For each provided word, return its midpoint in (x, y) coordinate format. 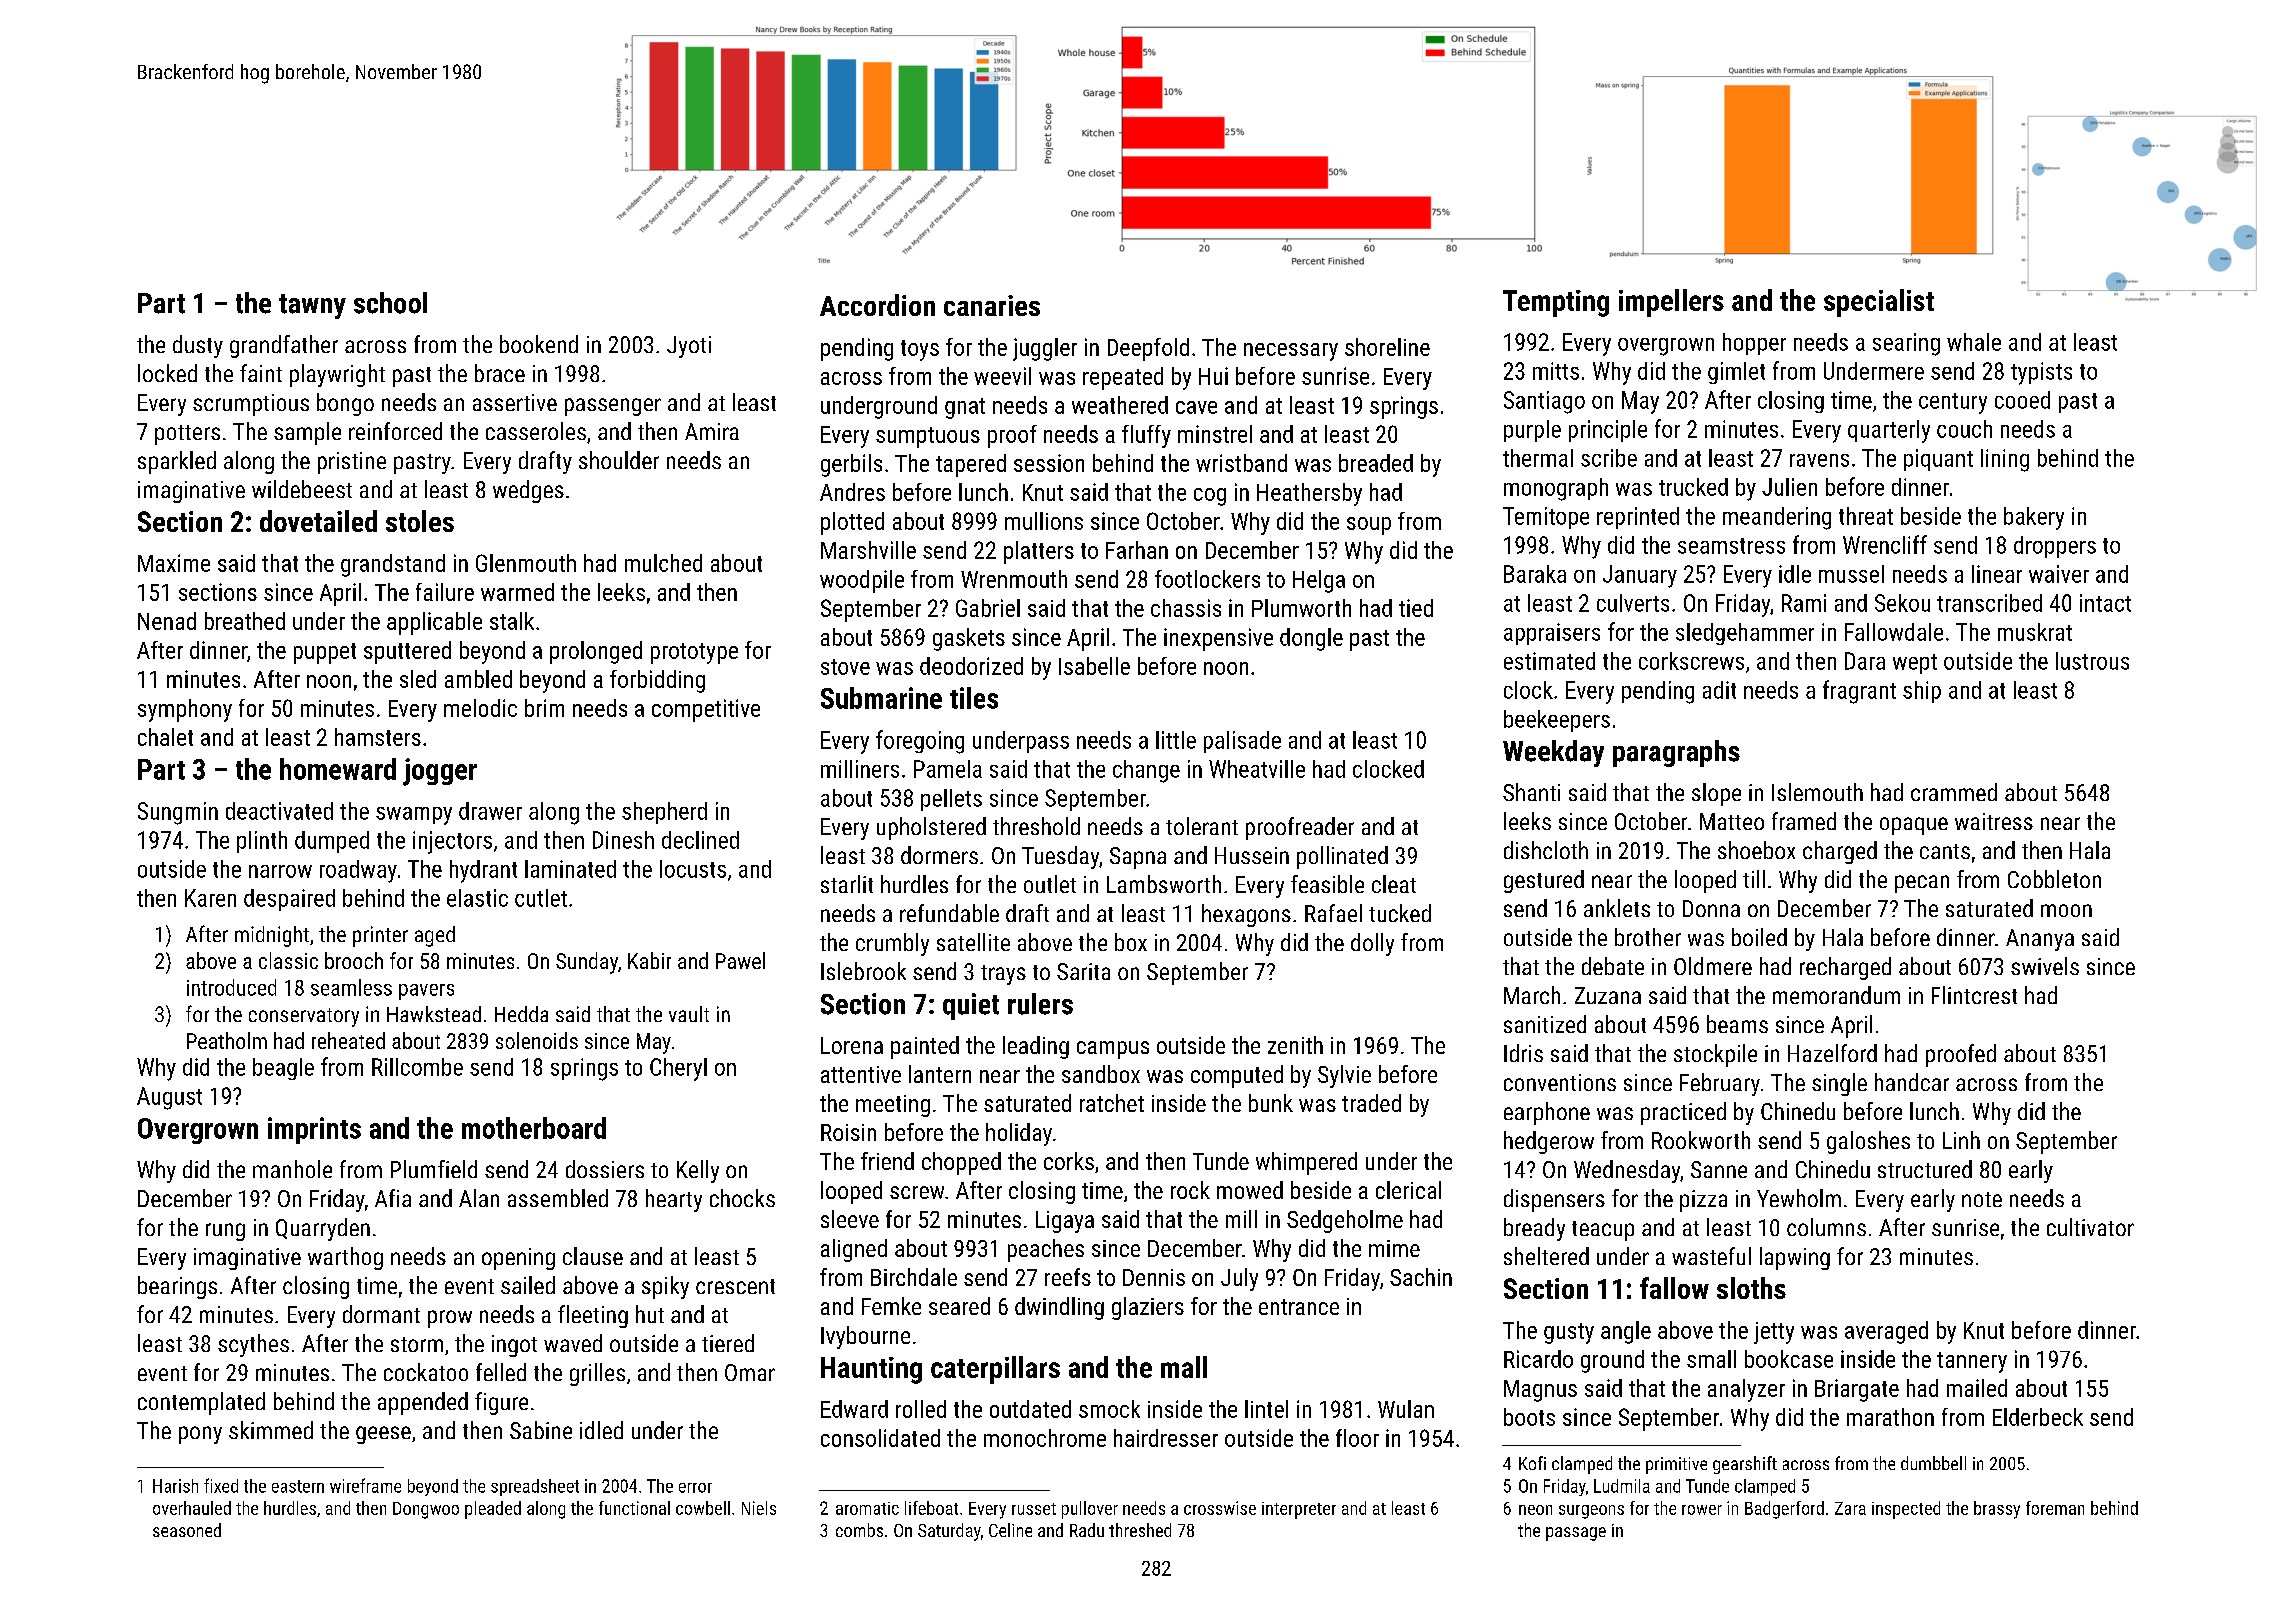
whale (1974, 342)
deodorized (971, 666)
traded (1371, 1103)
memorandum (1836, 995)
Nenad (167, 621)
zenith (1295, 1045)
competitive (706, 710)
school (390, 303)
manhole (292, 1169)
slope (1716, 794)
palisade (1242, 742)
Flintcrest (1974, 995)
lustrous (2092, 661)
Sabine (541, 1430)
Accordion (877, 305)
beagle (283, 1069)
